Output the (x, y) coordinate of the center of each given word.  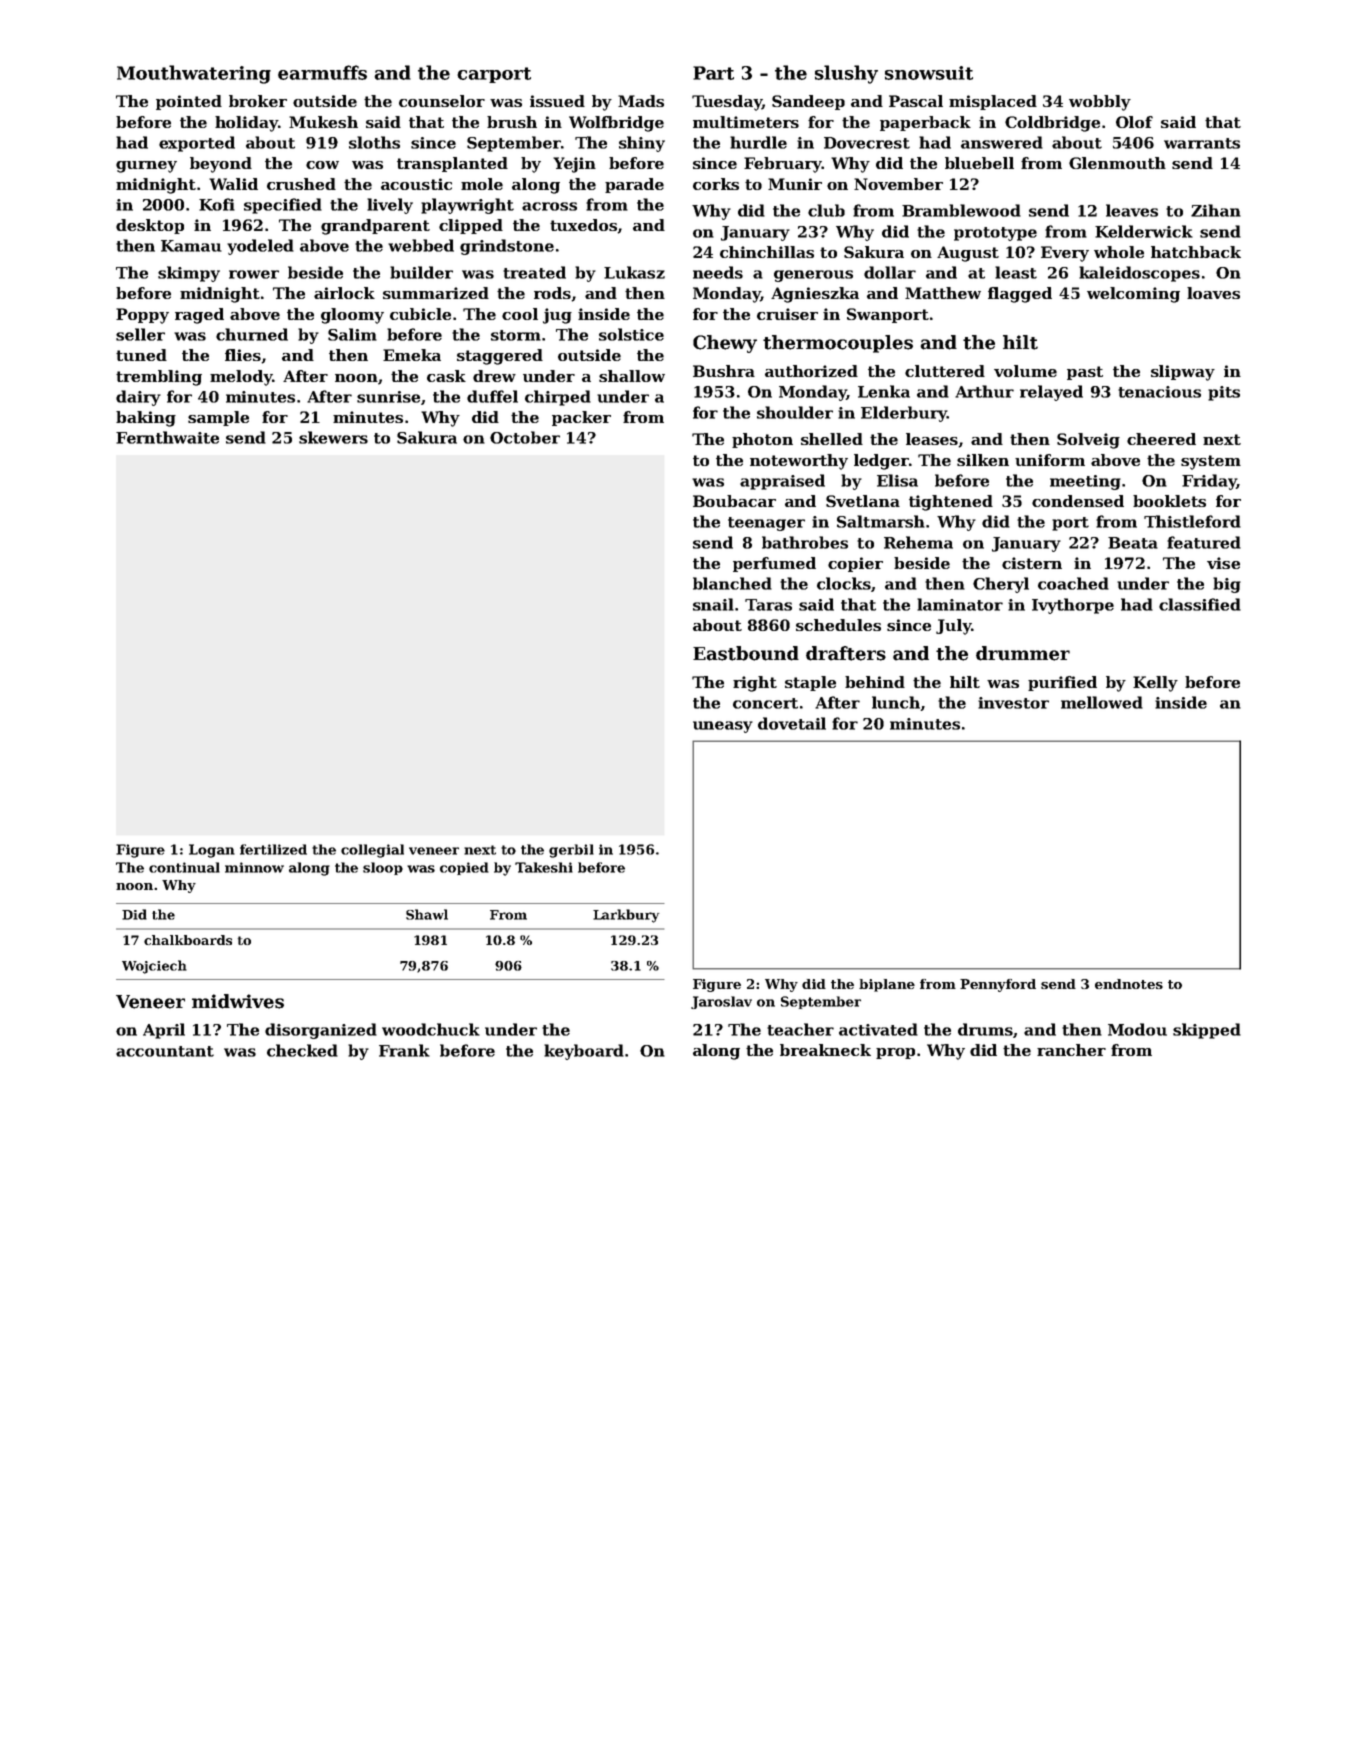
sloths (374, 142)
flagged (1020, 295)
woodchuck (431, 1029)
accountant (165, 1051)
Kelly (1155, 684)
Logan (212, 851)
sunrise (388, 397)
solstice (631, 334)
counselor (442, 101)
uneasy (723, 727)
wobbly (1100, 103)
